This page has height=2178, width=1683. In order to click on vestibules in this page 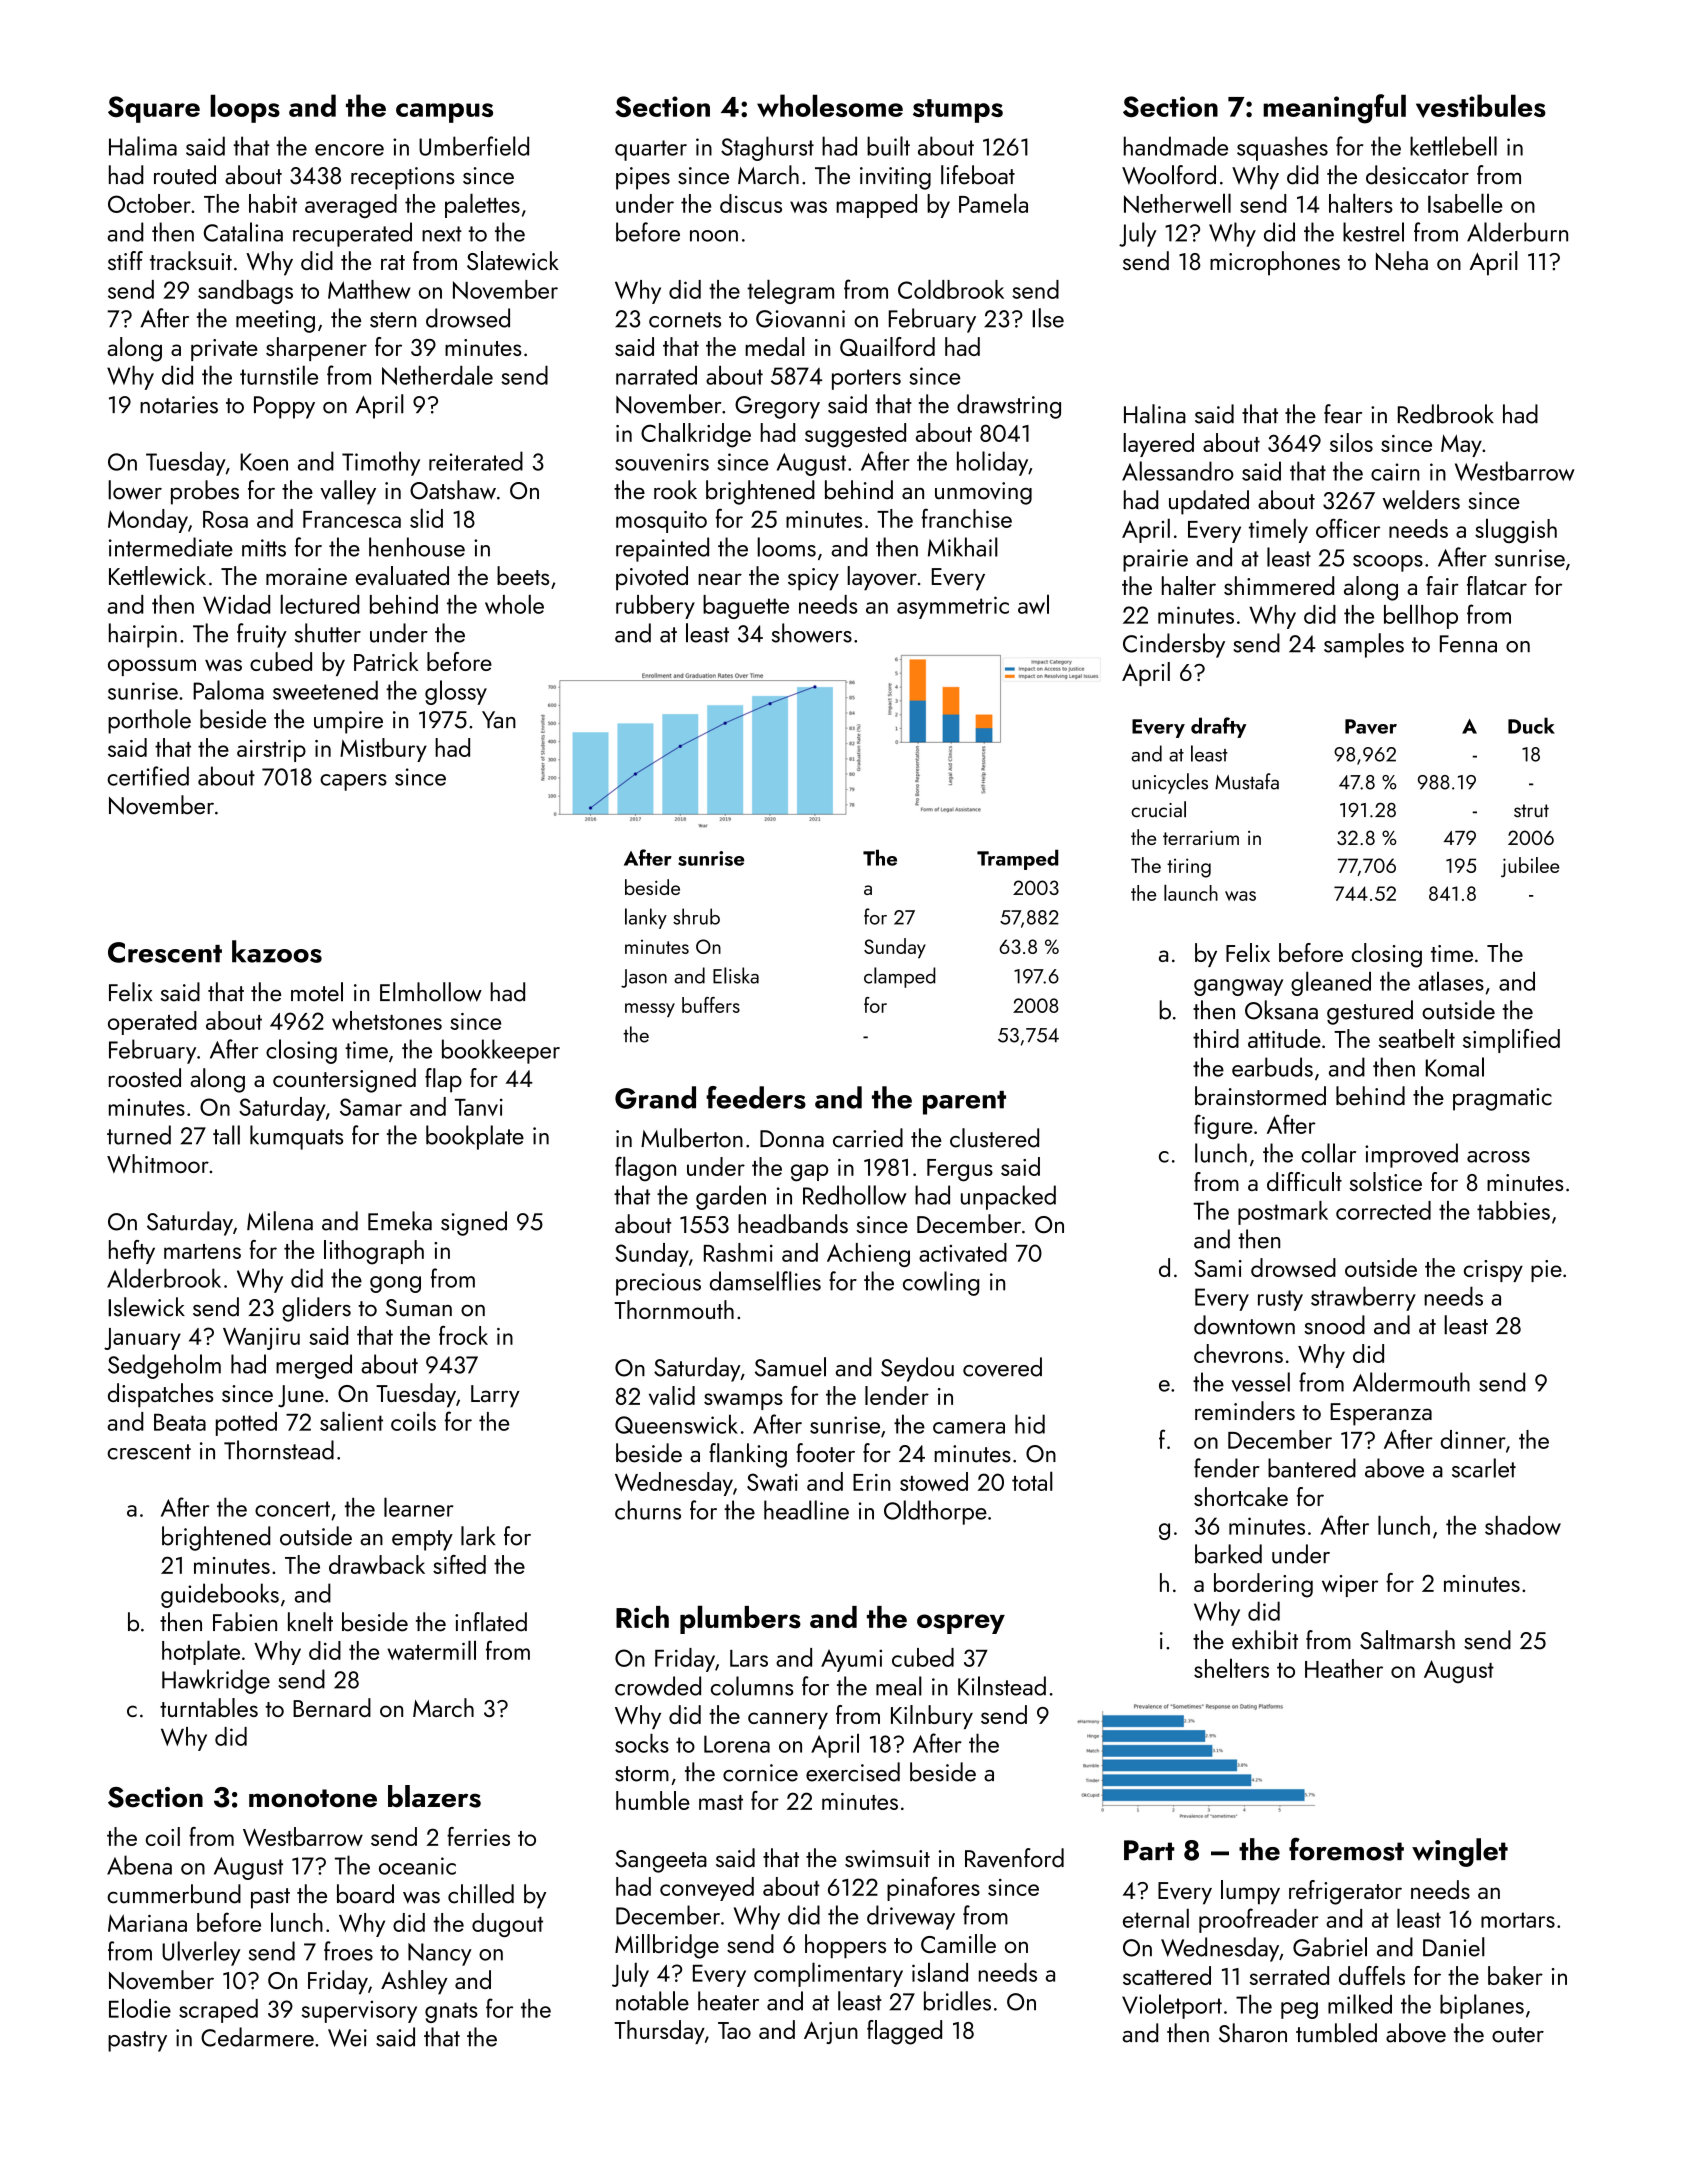, I will do `click(1481, 106)`.
